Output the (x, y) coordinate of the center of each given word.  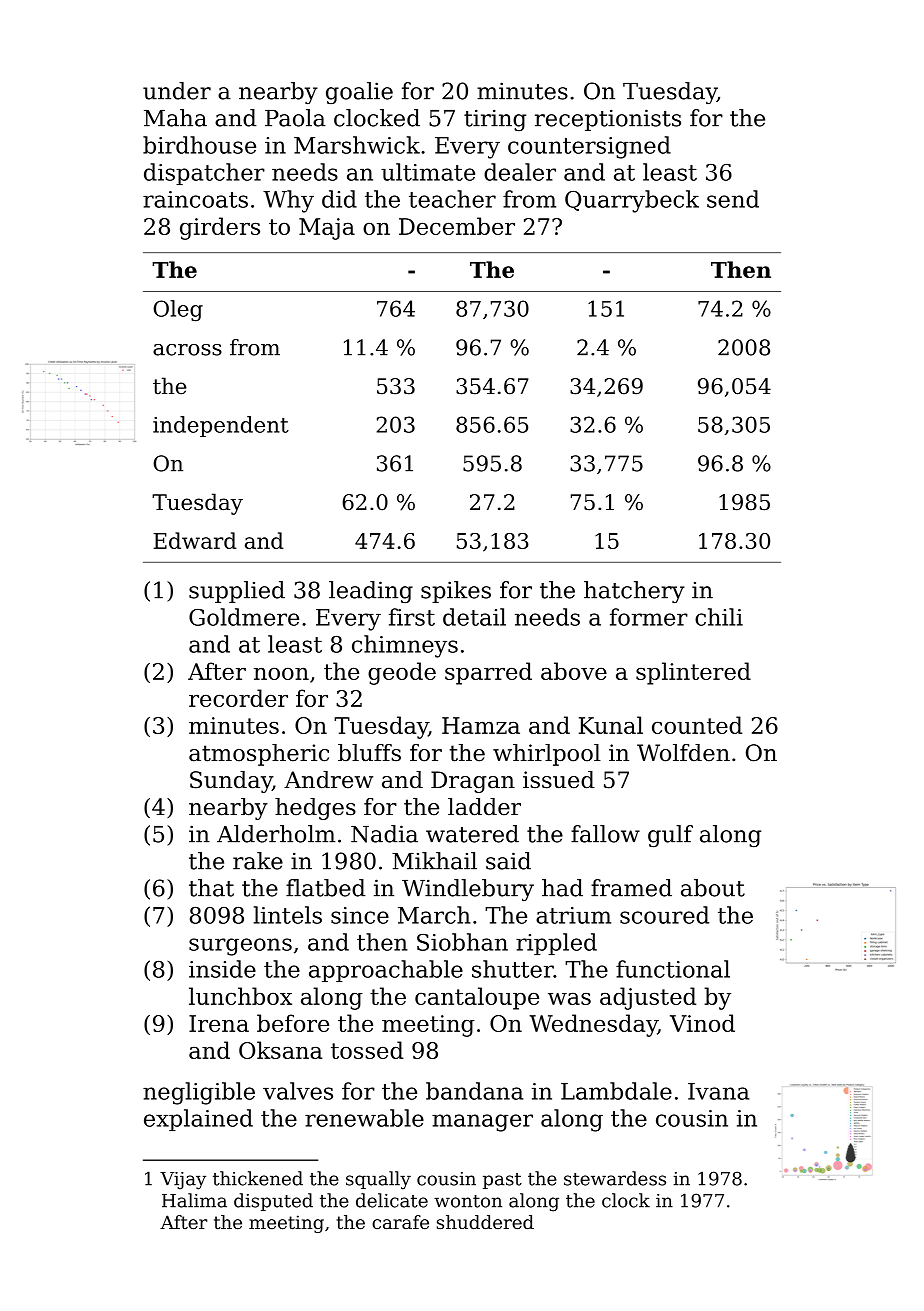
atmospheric (259, 755)
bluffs (369, 753)
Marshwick (357, 145)
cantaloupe (477, 998)
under (177, 91)
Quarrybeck (632, 201)
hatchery (634, 592)
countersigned (589, 147)
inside (222, 969)
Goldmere (244, 617)
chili (719, 617)
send (733, 199)
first (412, 617)
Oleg (178, 310)
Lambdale (616, 1091)
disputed (273, 1202)
